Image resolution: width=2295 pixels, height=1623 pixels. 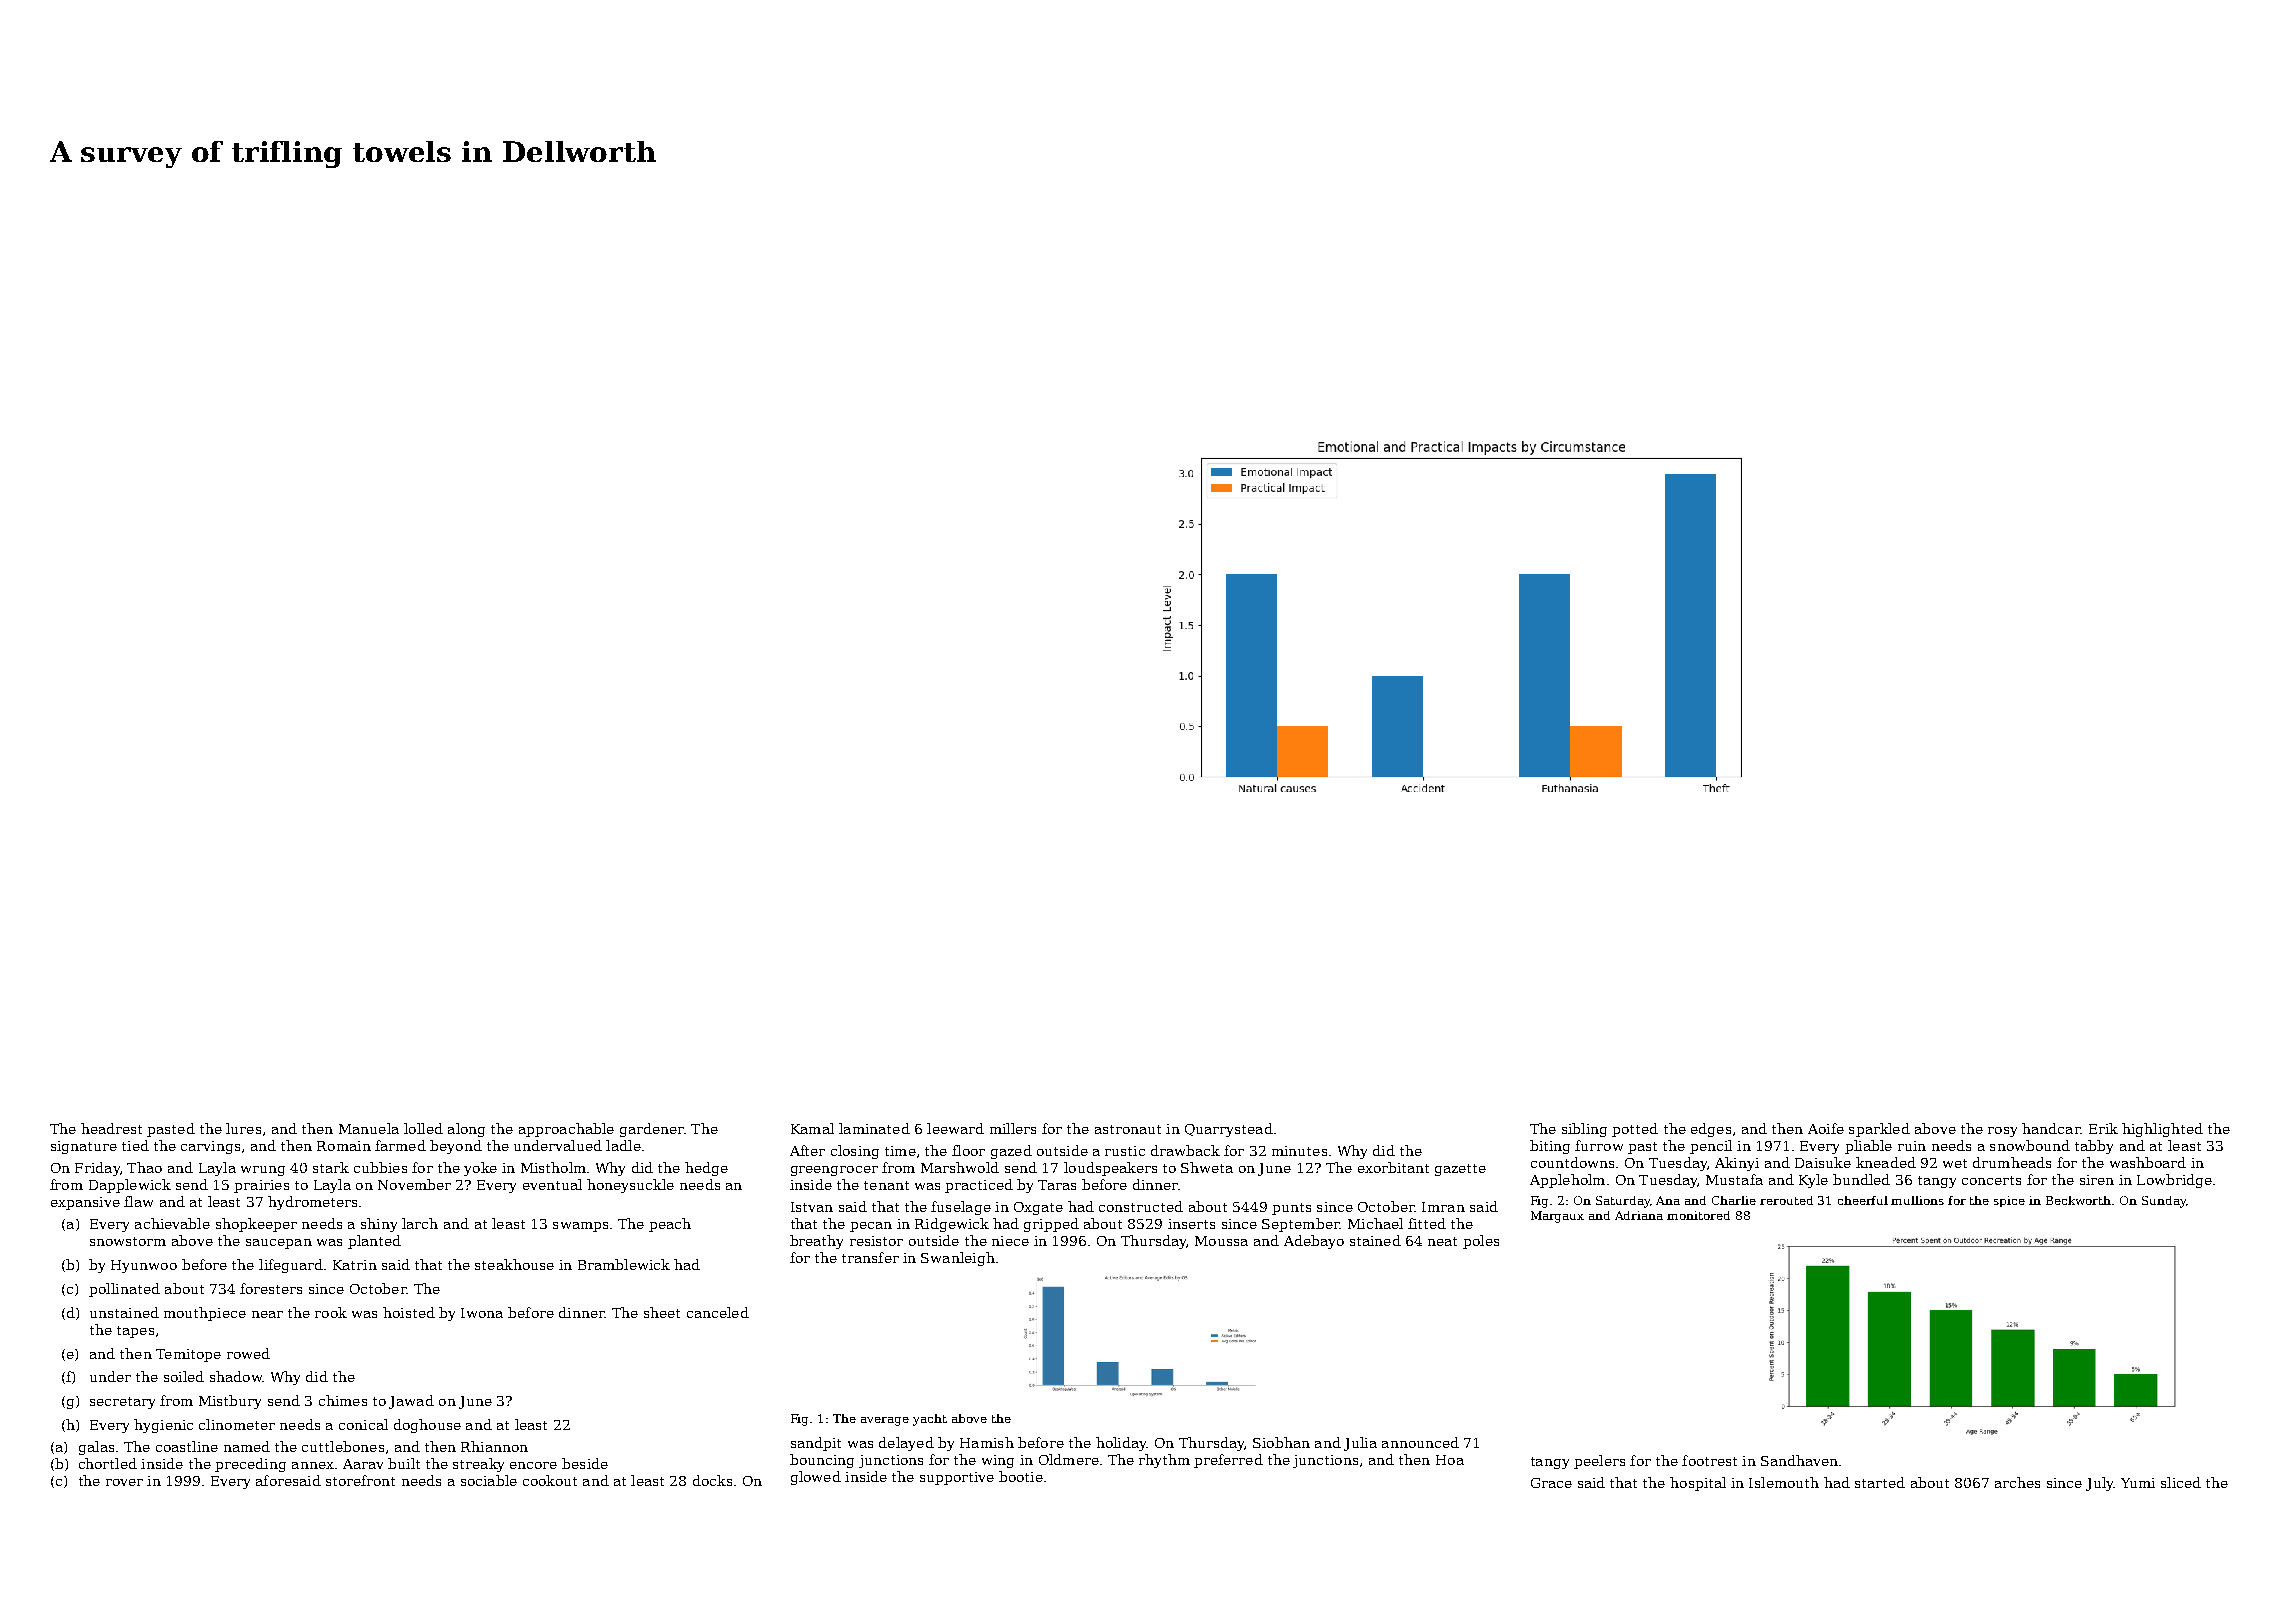 What do you see at coordinates (1551, 1483) in the image?
I see `Grace` at bounding box center [1551, 1483].
